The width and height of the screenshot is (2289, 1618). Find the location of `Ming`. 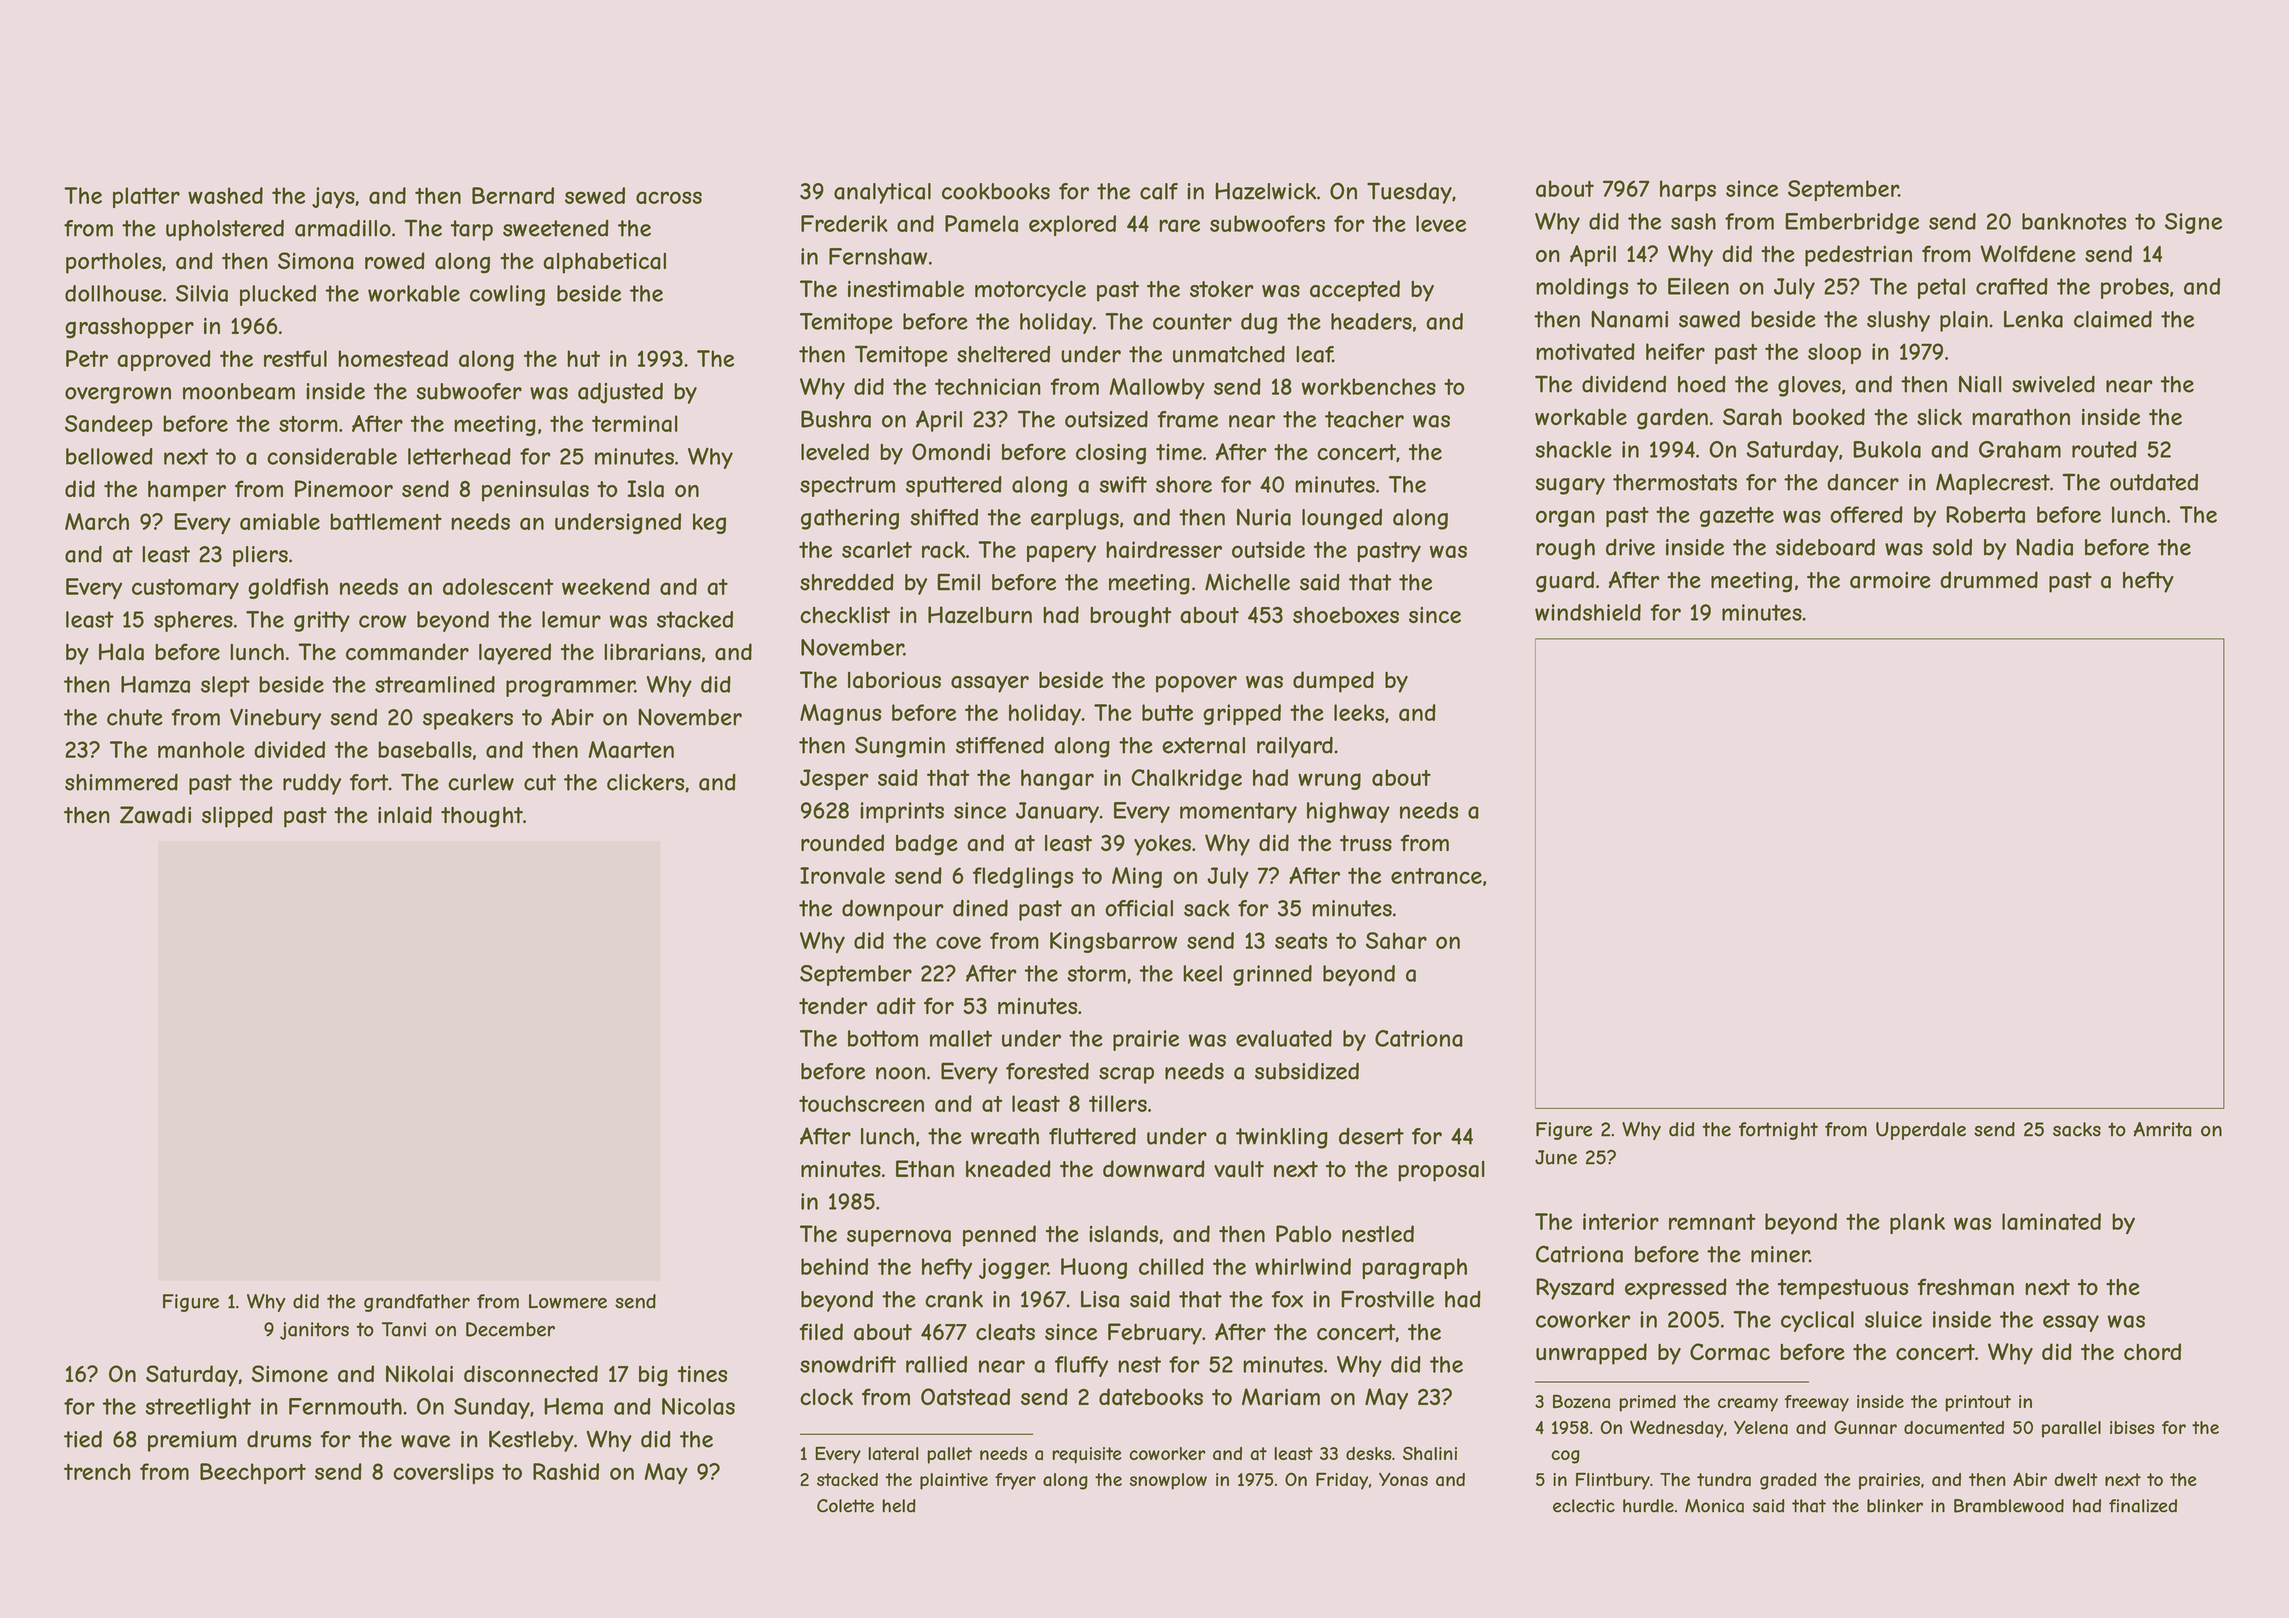

Ming is located at coordinates (1137, 877).
